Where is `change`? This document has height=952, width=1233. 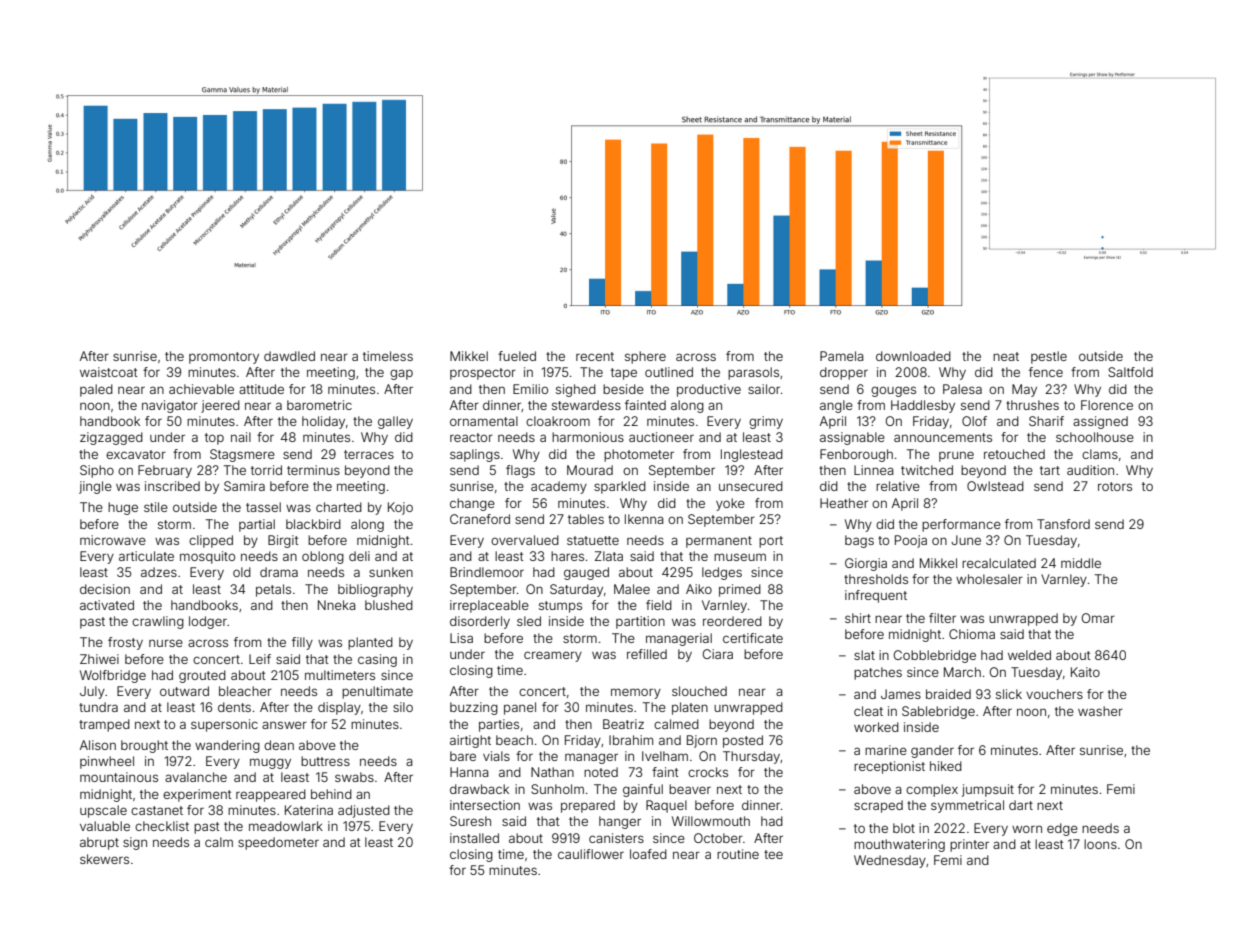
change is located at coordinates (472, 504).
